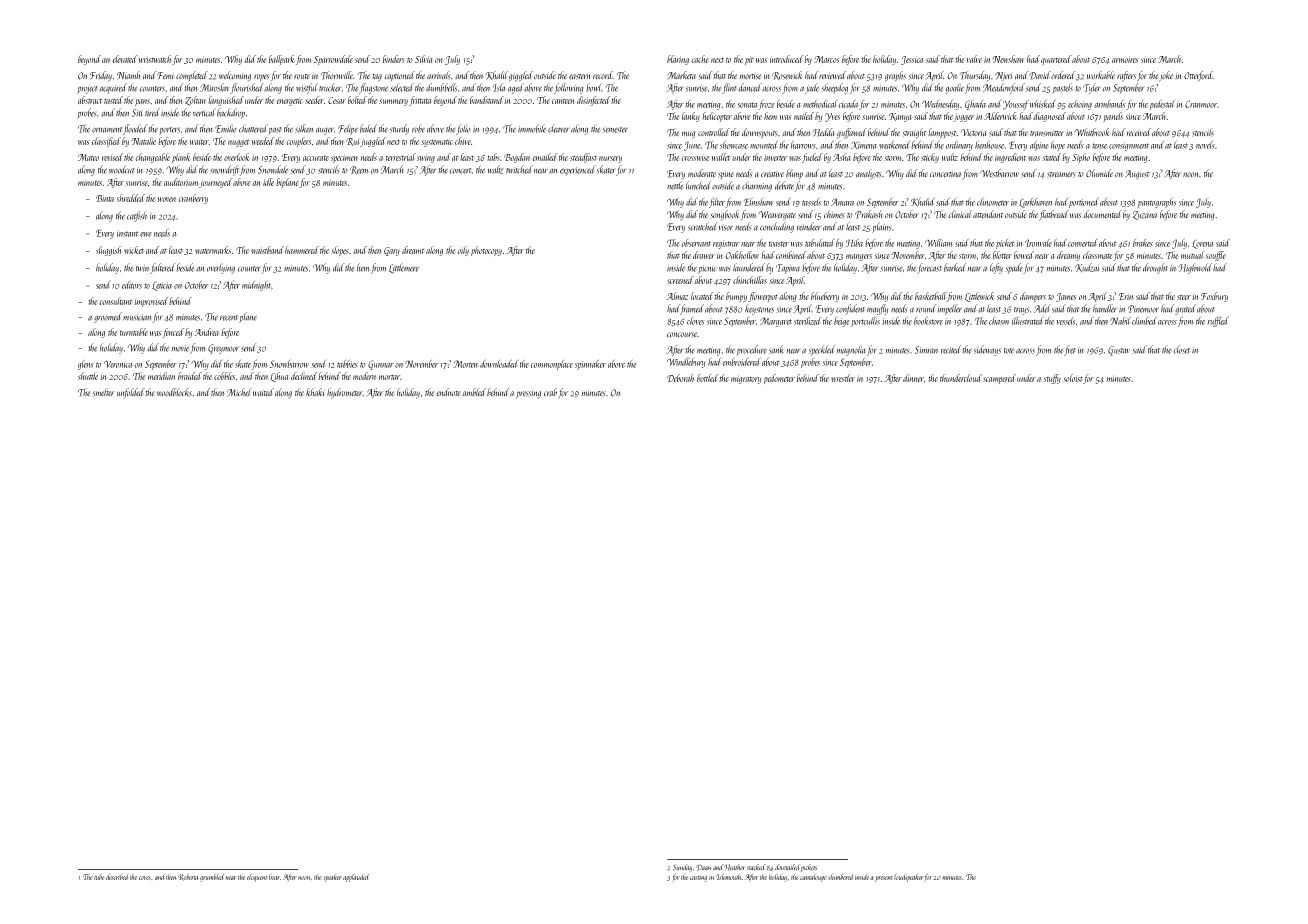 This page has width=1308, height=924. What do you see at coordinates (117, 877) in the page?
I see `described` at bounding box center [117, 877].
